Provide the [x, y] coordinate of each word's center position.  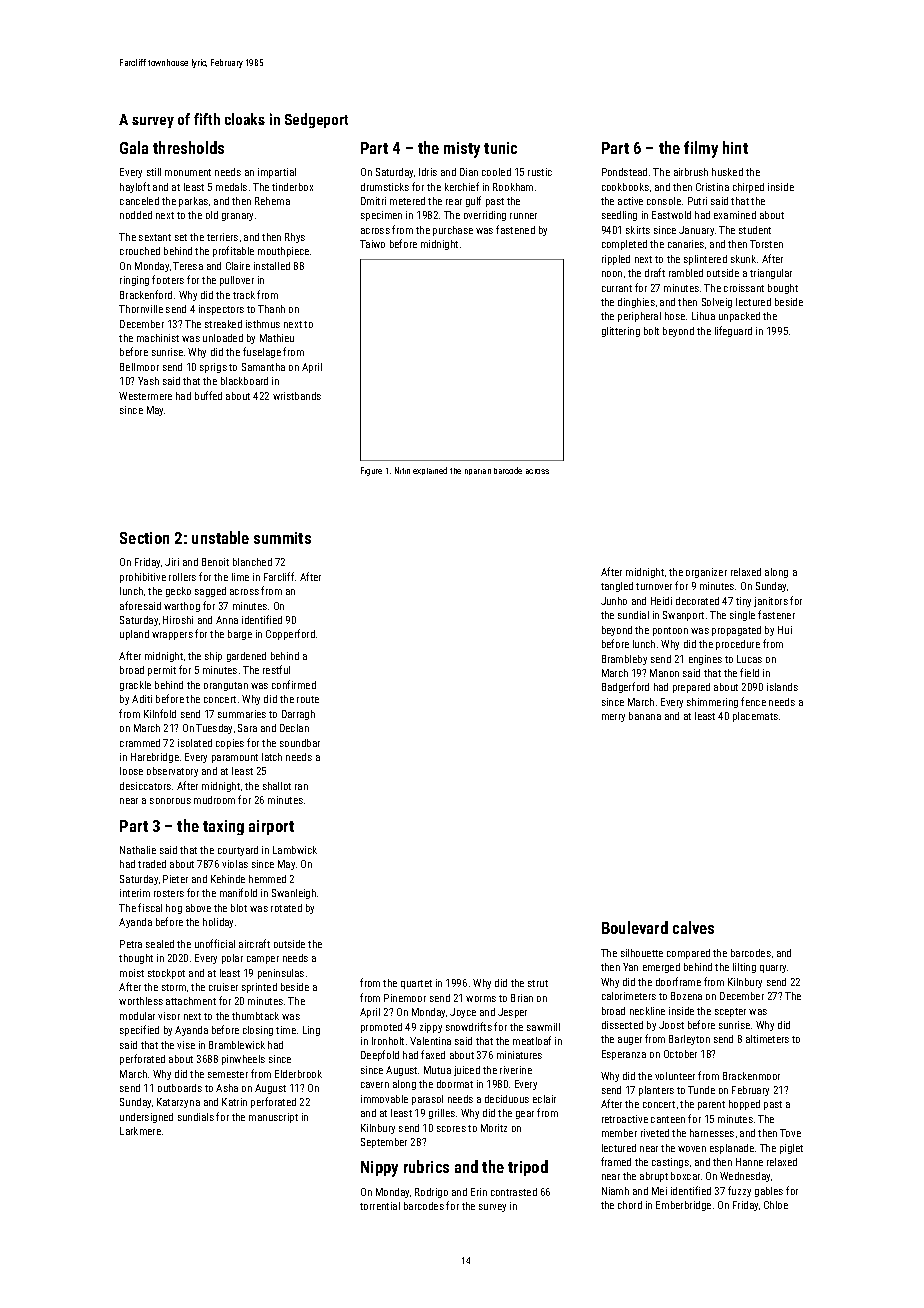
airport [271, 827]
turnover [654, 586]
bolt [651, 331]
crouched [140, 251]
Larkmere [140, 1131]
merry [613, 718]
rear [454, 202]
